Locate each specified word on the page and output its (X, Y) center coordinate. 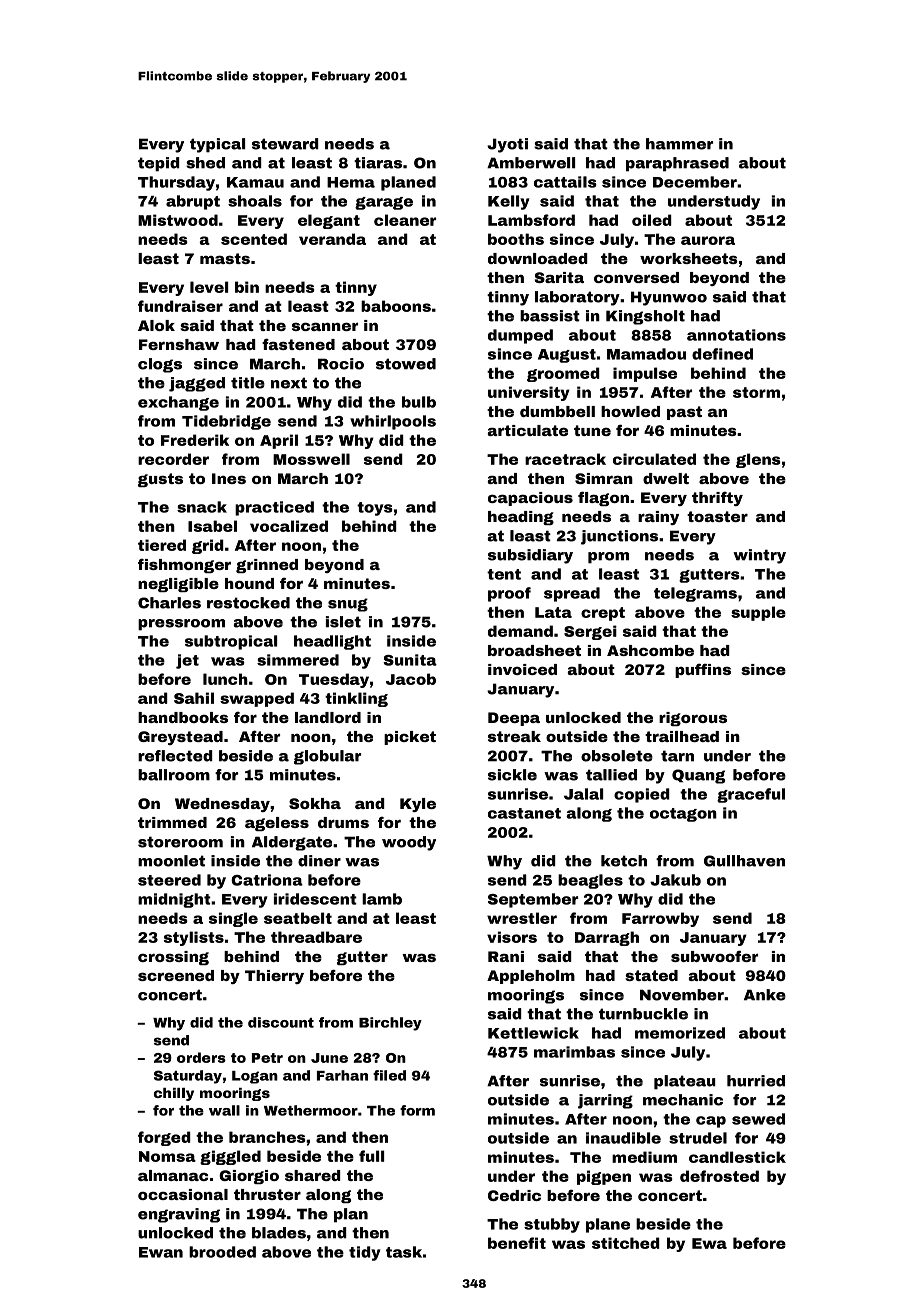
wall (224, 1110)
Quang (698, 776)
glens (758, 460)
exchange (178, 403)
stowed (406, 364)
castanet (524, 813)
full (371, 1156)
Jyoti (507, 145)
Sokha (315, 803)
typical (217, 145)
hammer (679, 144)
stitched (626, 1243)
